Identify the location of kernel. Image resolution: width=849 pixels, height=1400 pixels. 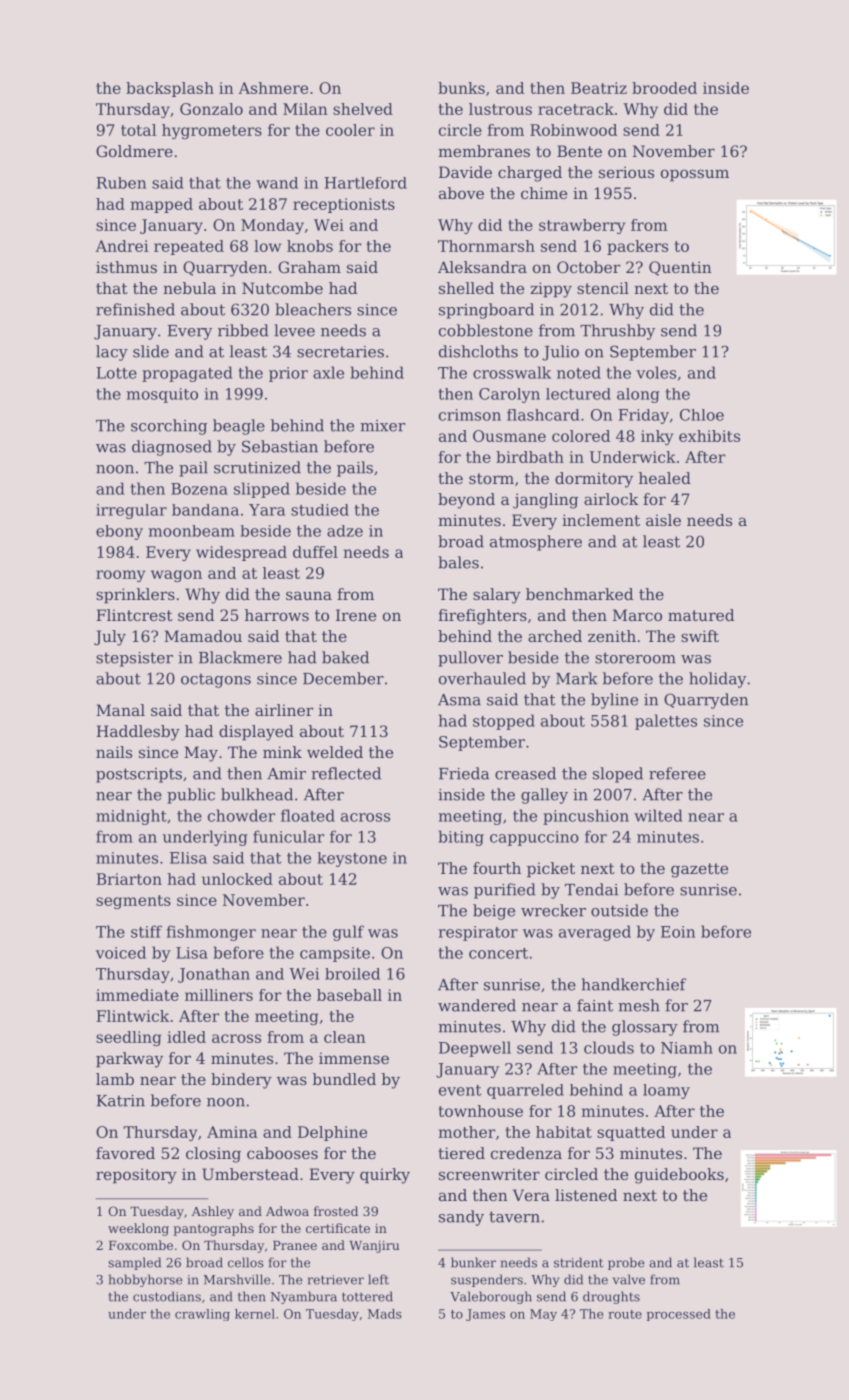
(255, 1314).
